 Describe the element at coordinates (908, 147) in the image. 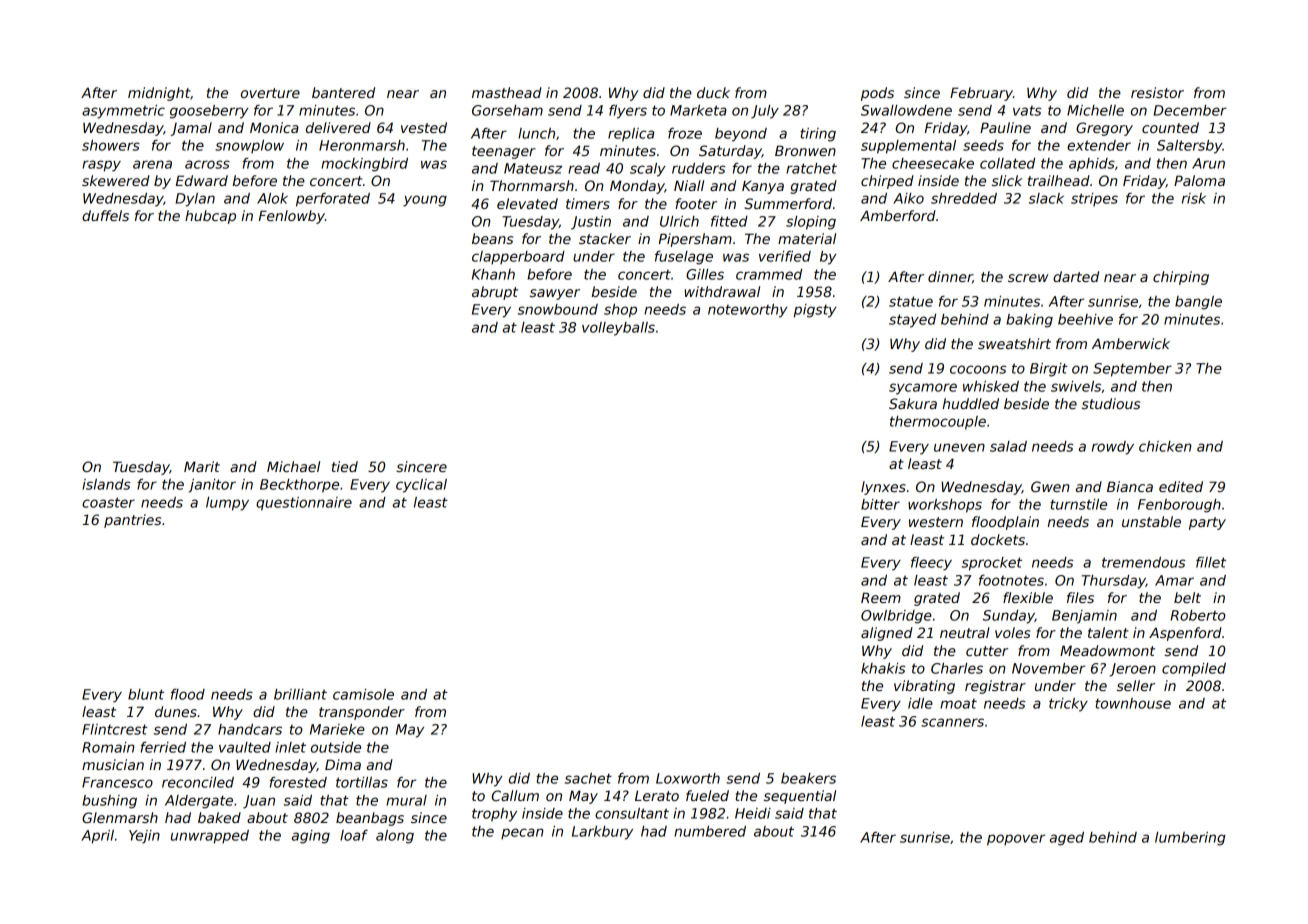

I see `supplemental` at that location.
